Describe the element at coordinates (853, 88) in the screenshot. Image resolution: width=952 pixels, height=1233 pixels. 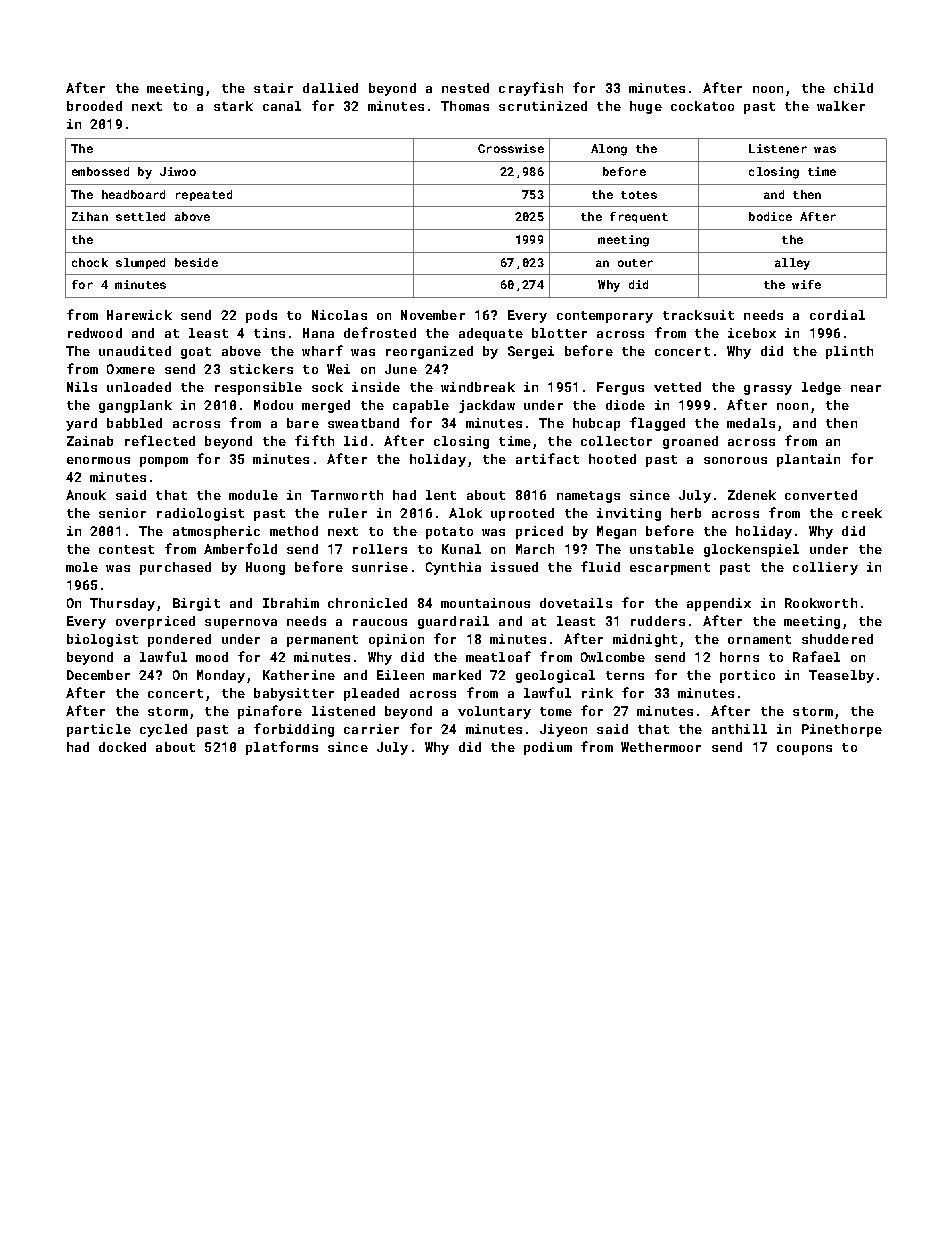
I see `child` at that location.
